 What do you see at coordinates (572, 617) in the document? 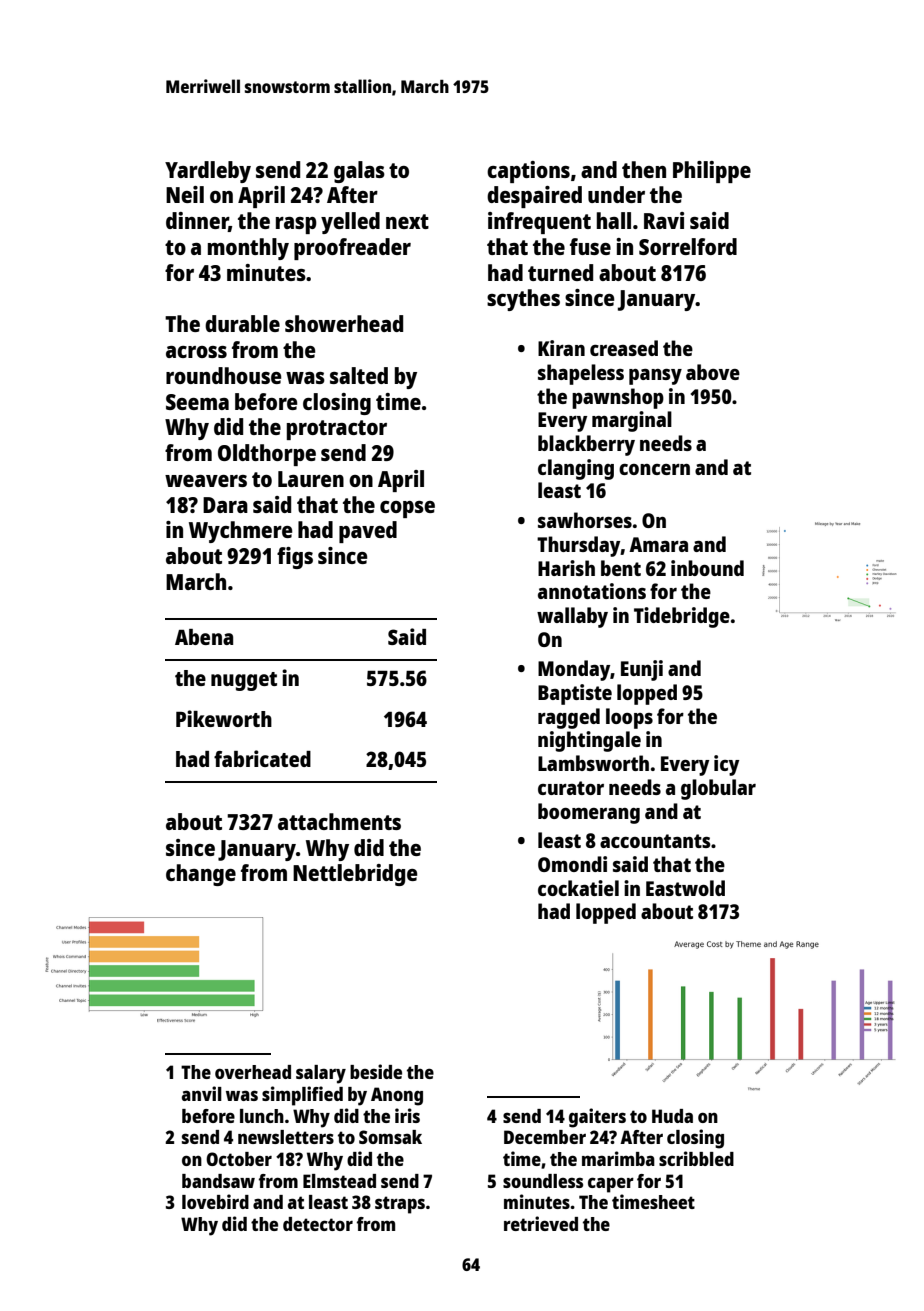
I see `wallaby` at bounding box center [572, 617].
